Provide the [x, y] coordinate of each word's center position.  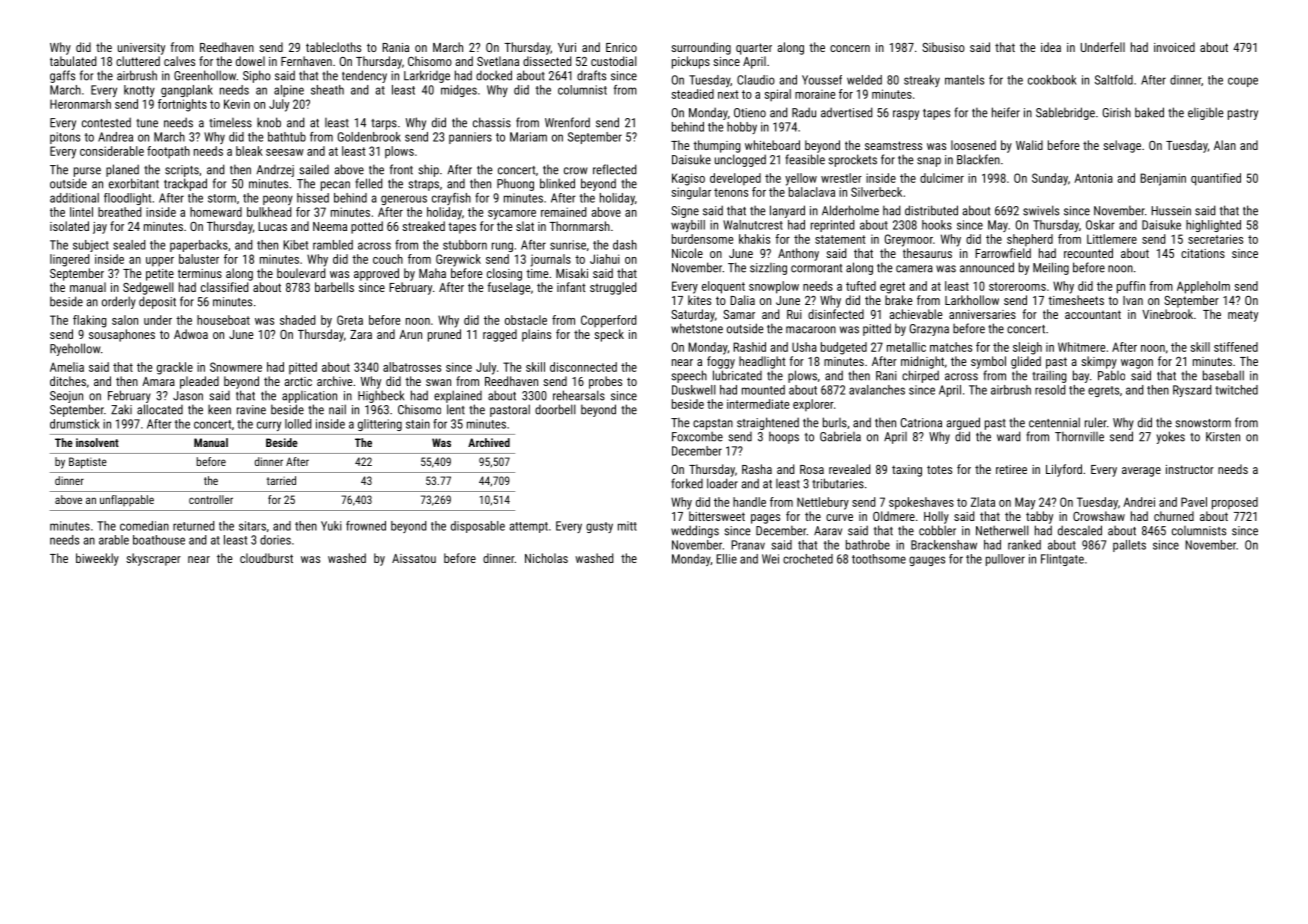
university [141, 49]
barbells [334, 287]
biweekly [97, 559]
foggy [721, 362]
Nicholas [546, 558]
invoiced [1174, 47]
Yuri [567, 47]
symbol [988, 362]
